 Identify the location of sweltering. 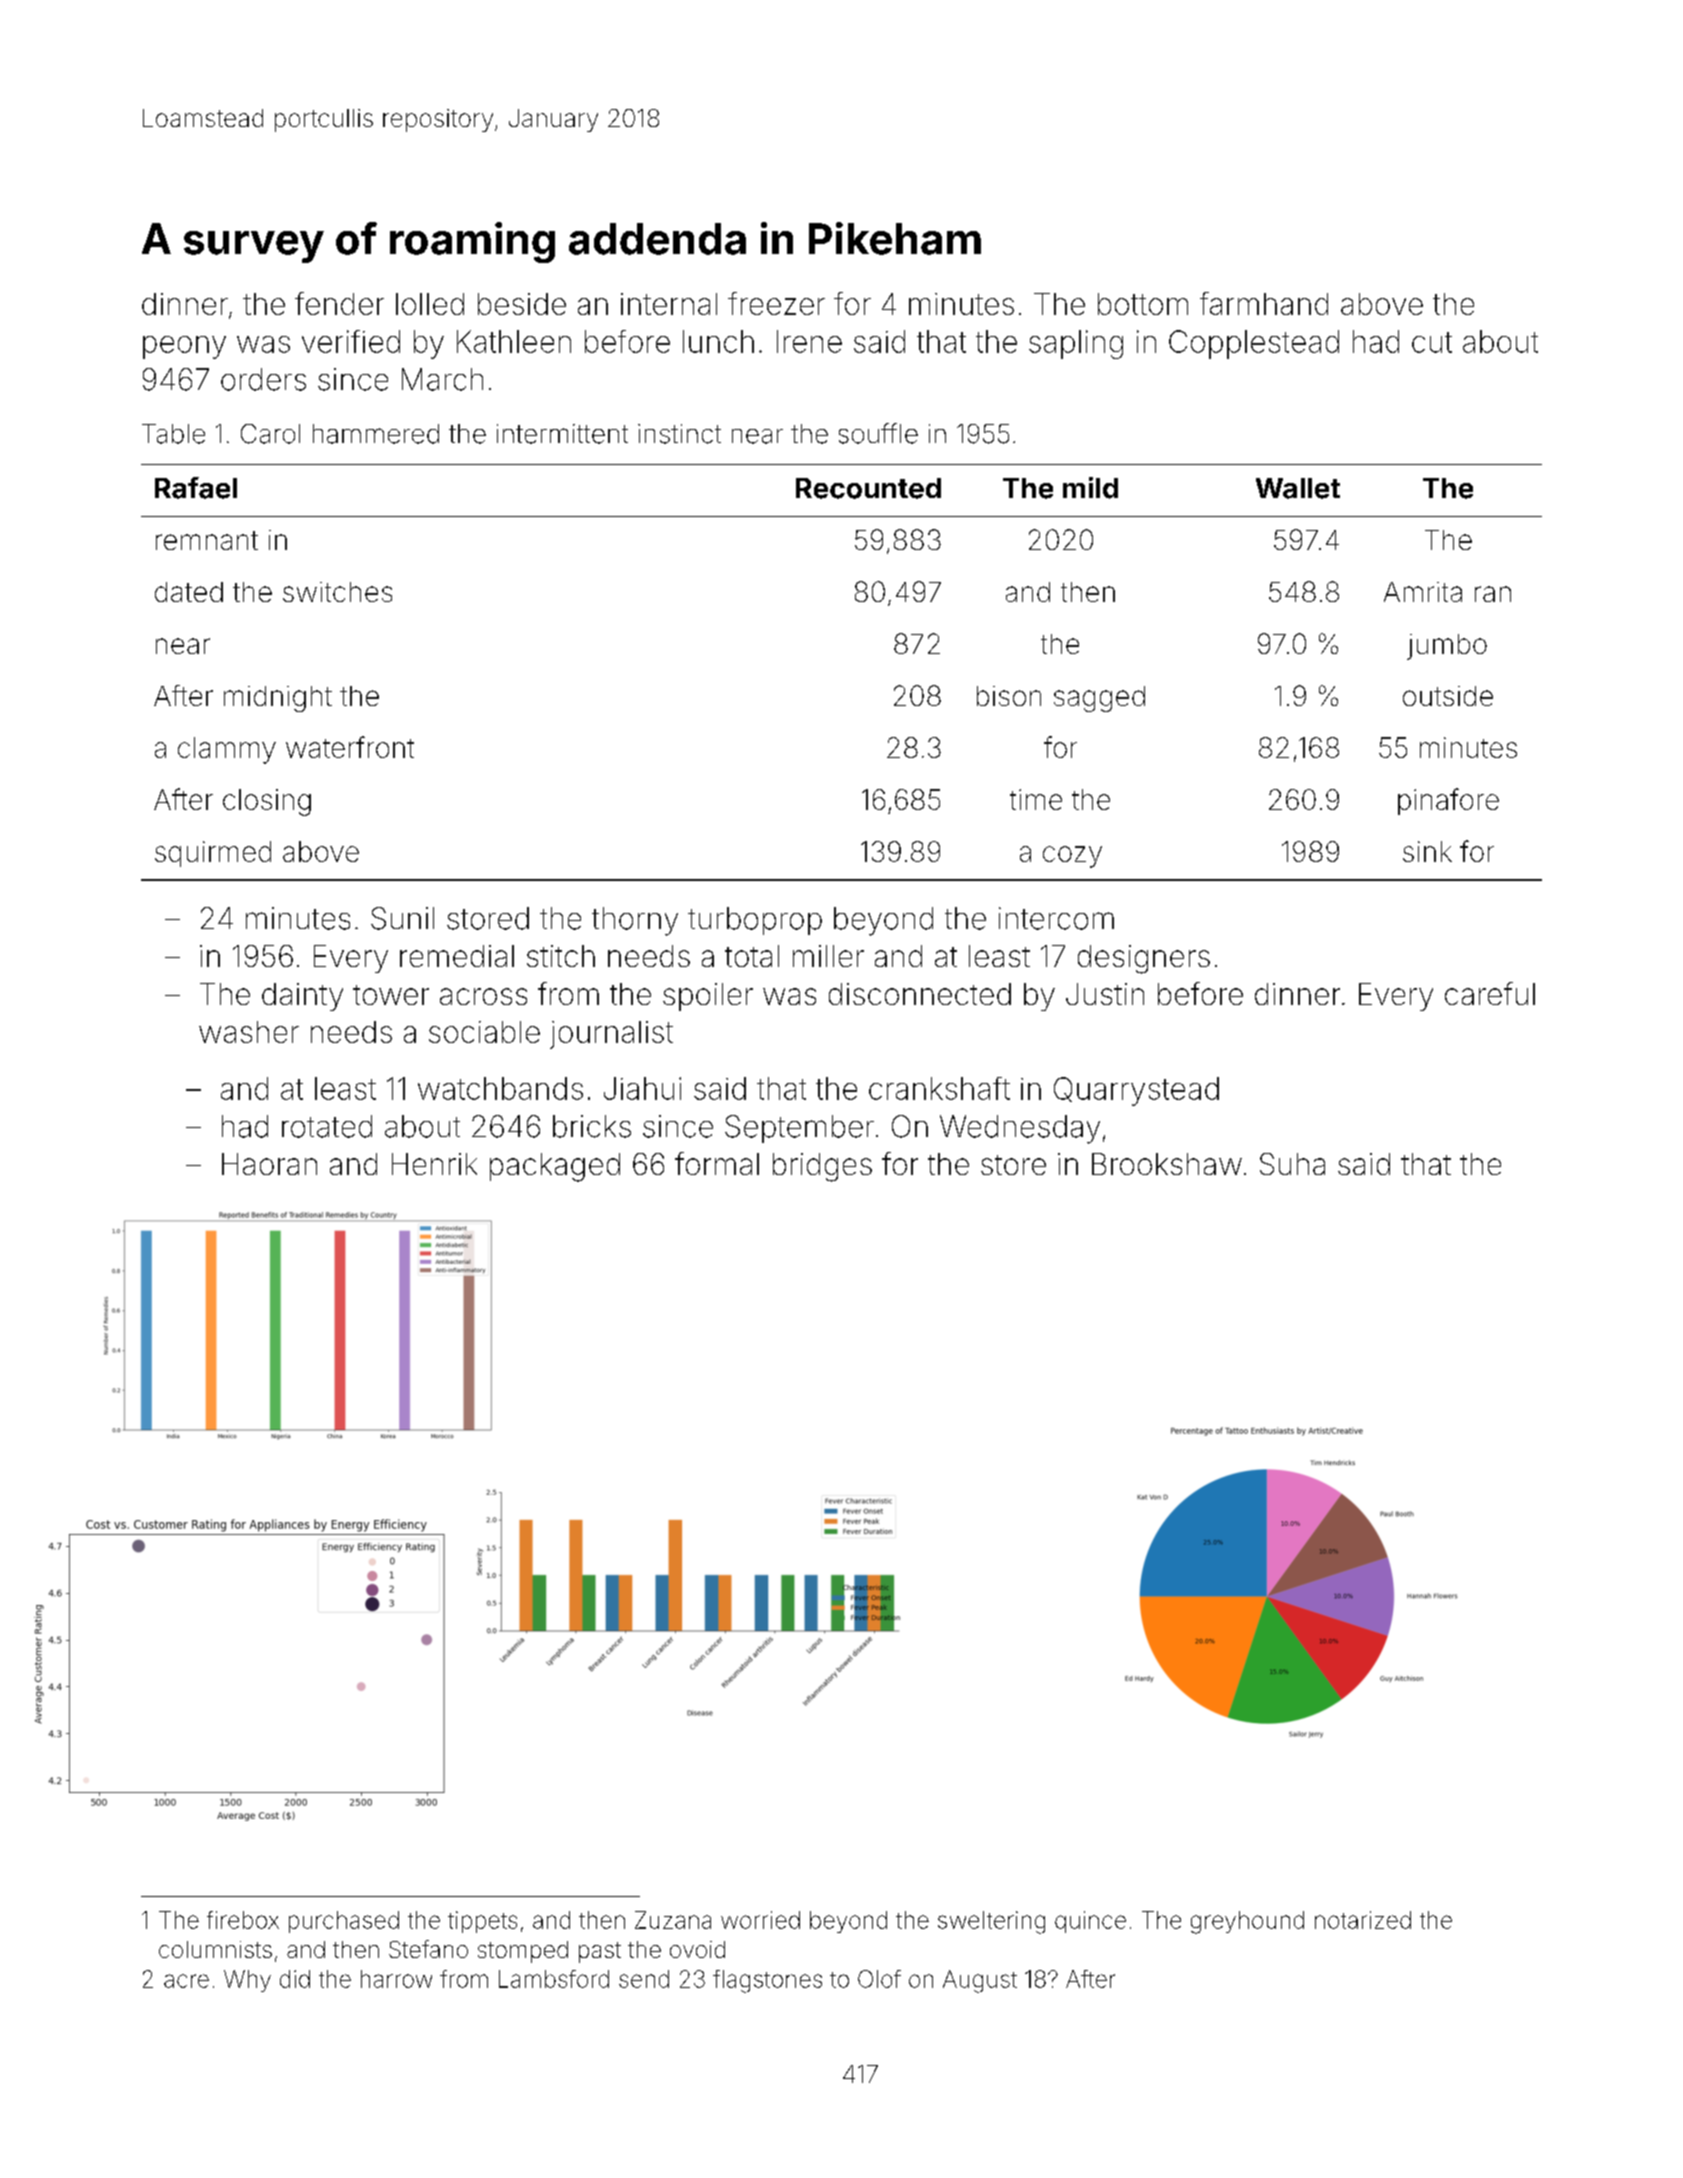
(991, 1922).
